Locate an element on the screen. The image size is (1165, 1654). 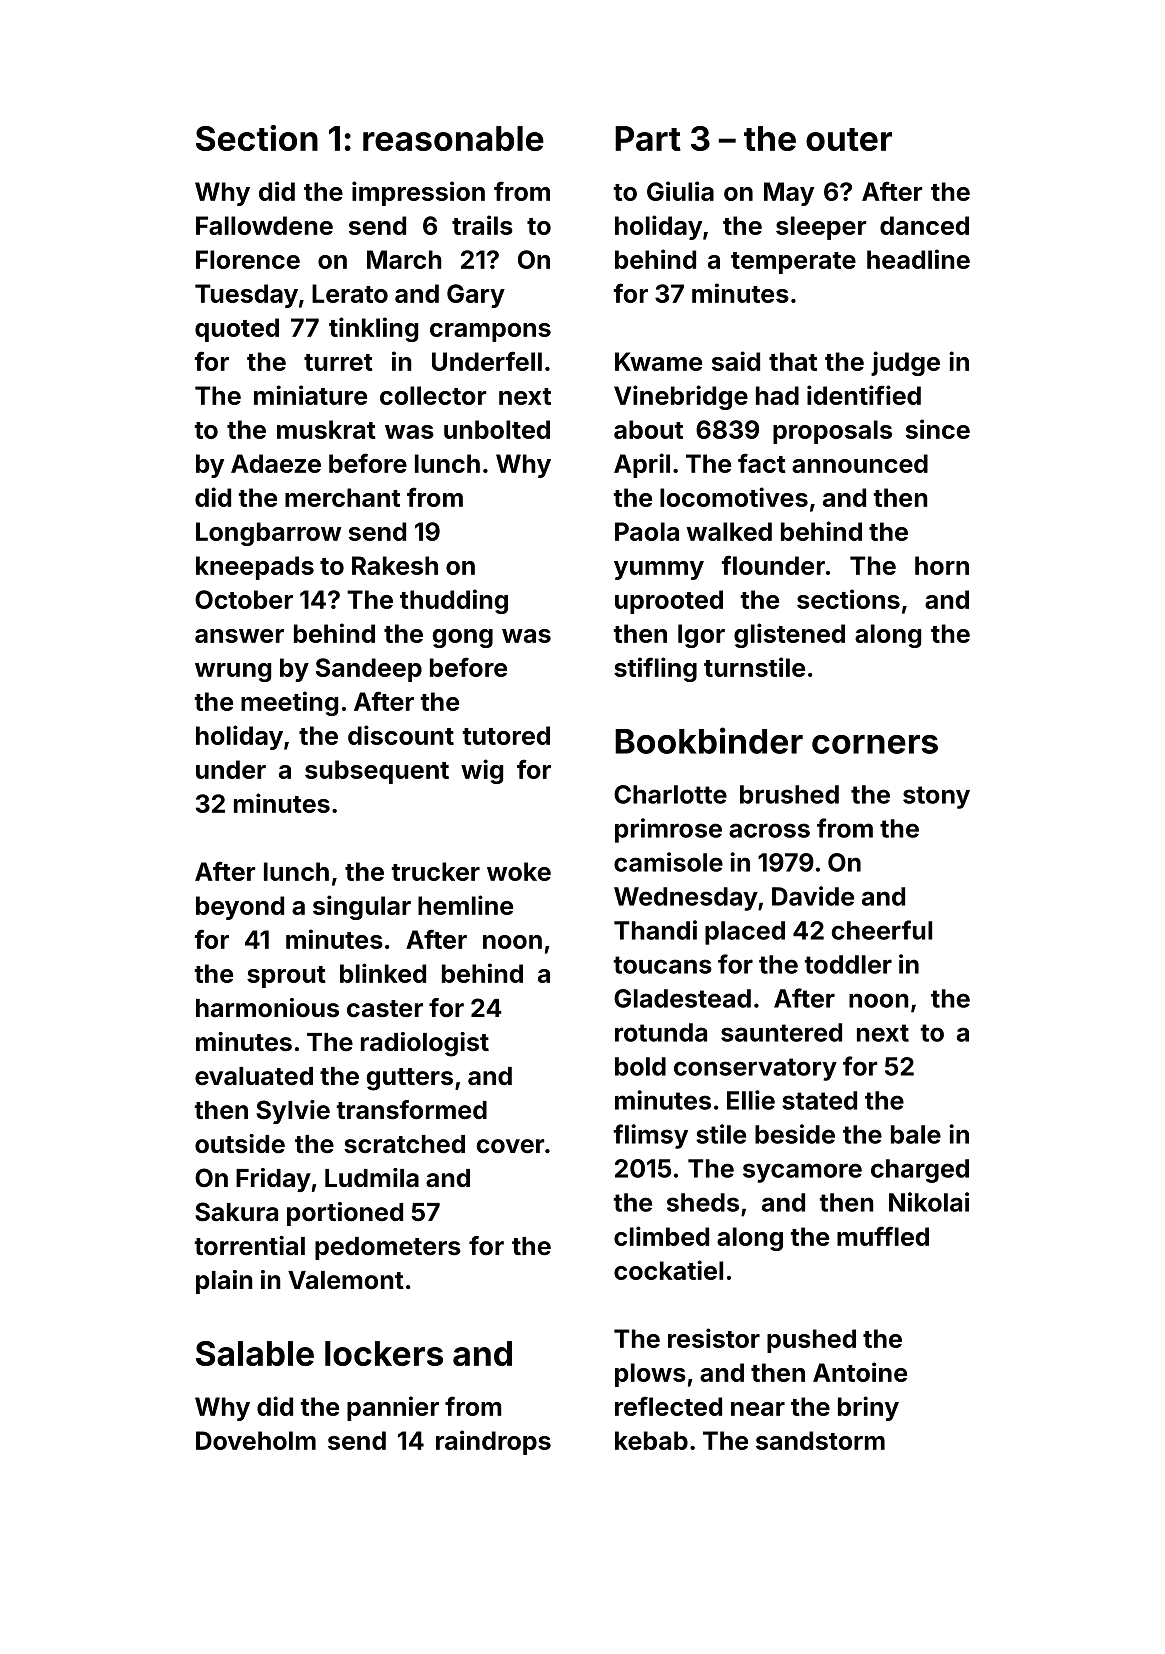
kebab is located at coordinates (651, 1440).
